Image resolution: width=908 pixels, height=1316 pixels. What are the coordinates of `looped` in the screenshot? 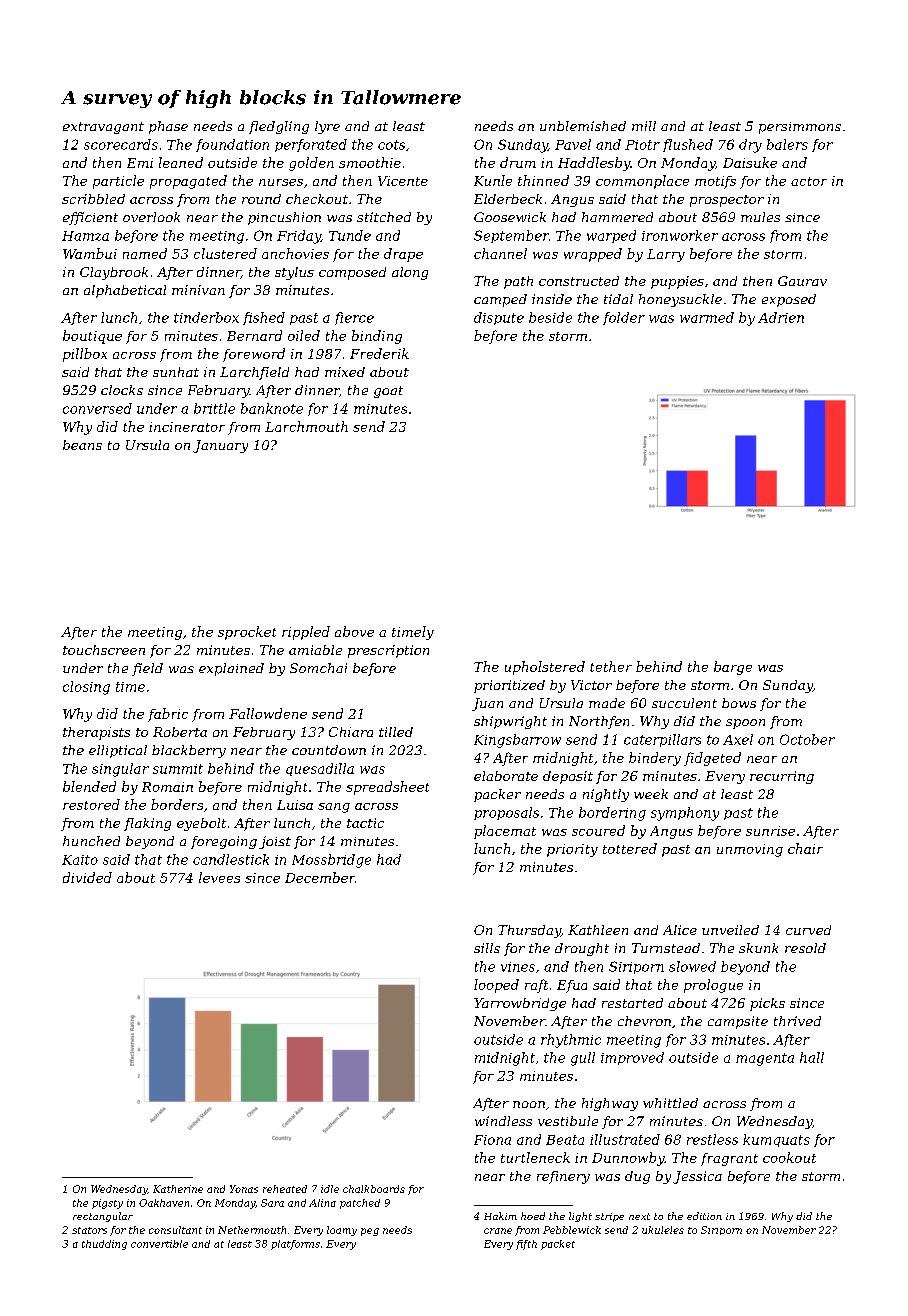 It's located at (496, 986).
